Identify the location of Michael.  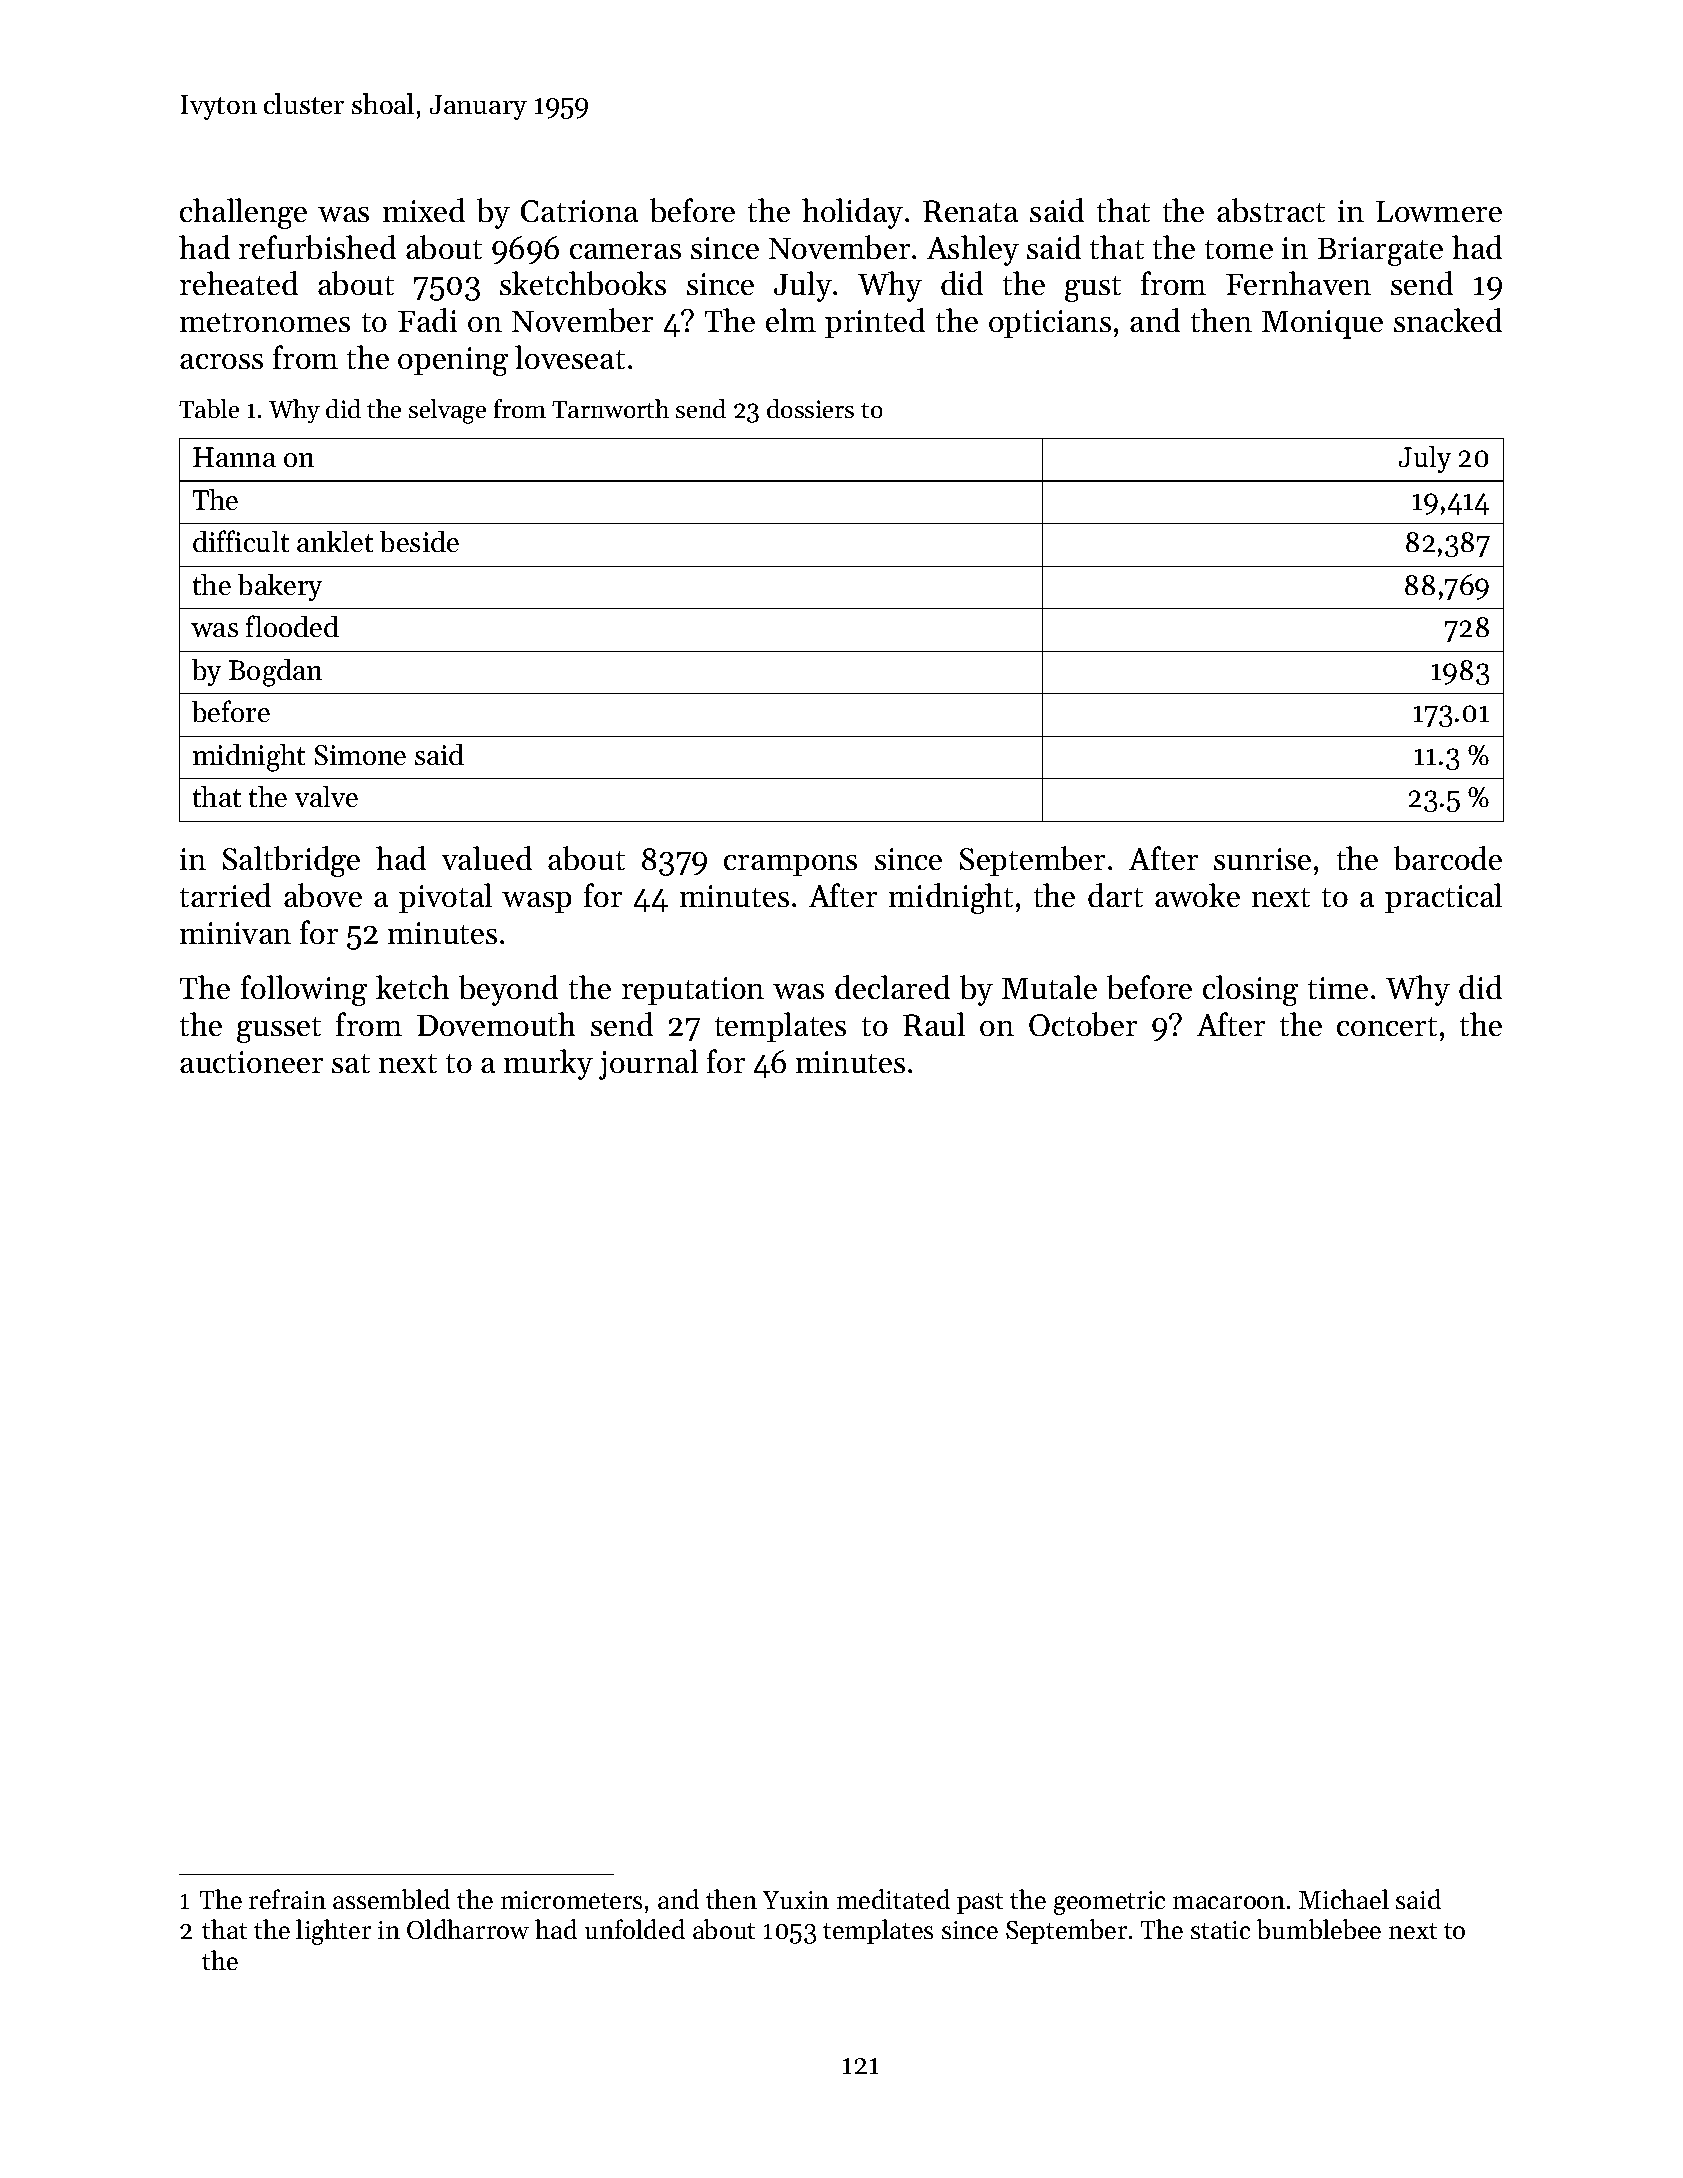
(1344, 1899).
